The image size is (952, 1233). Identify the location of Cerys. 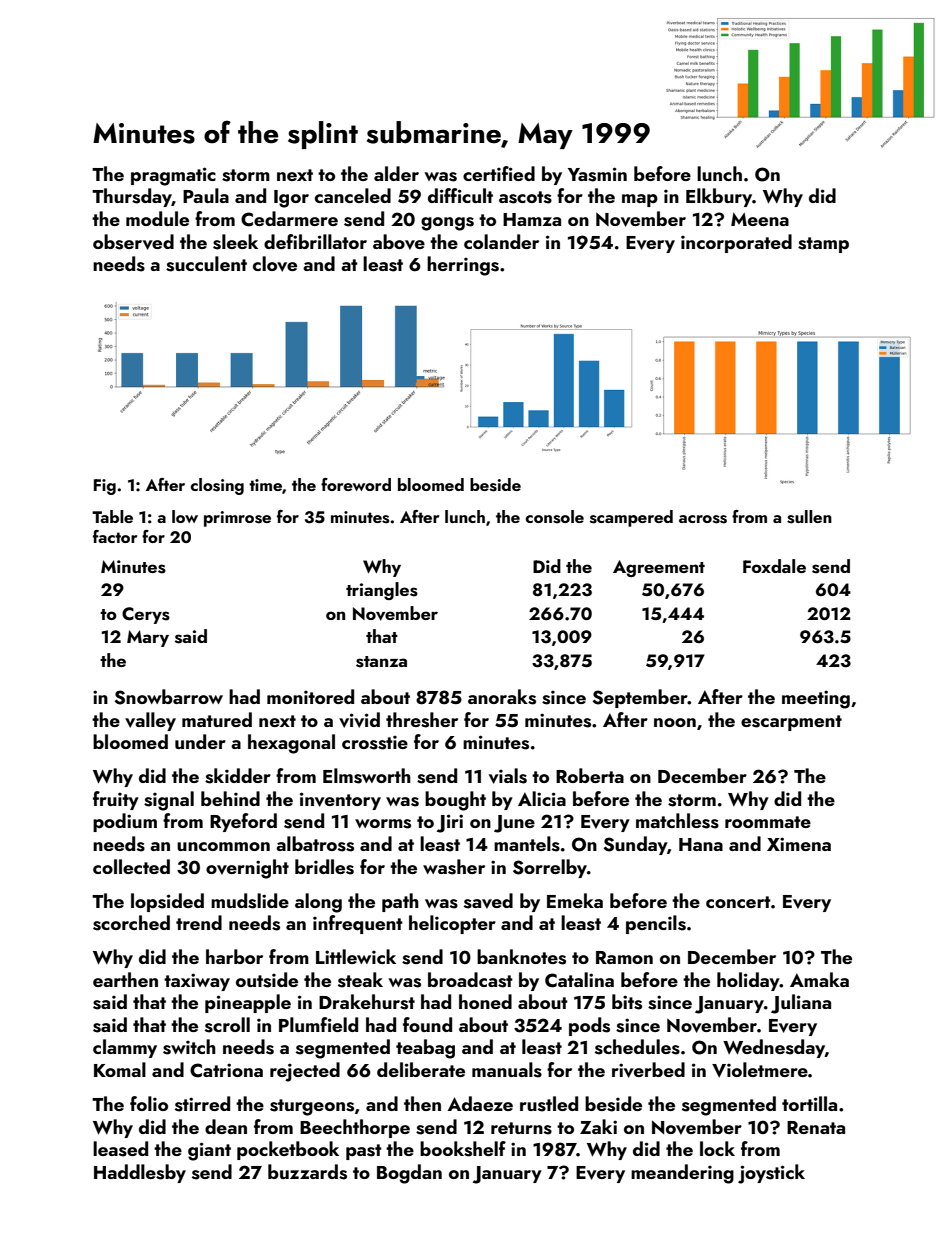
(146, 615).
